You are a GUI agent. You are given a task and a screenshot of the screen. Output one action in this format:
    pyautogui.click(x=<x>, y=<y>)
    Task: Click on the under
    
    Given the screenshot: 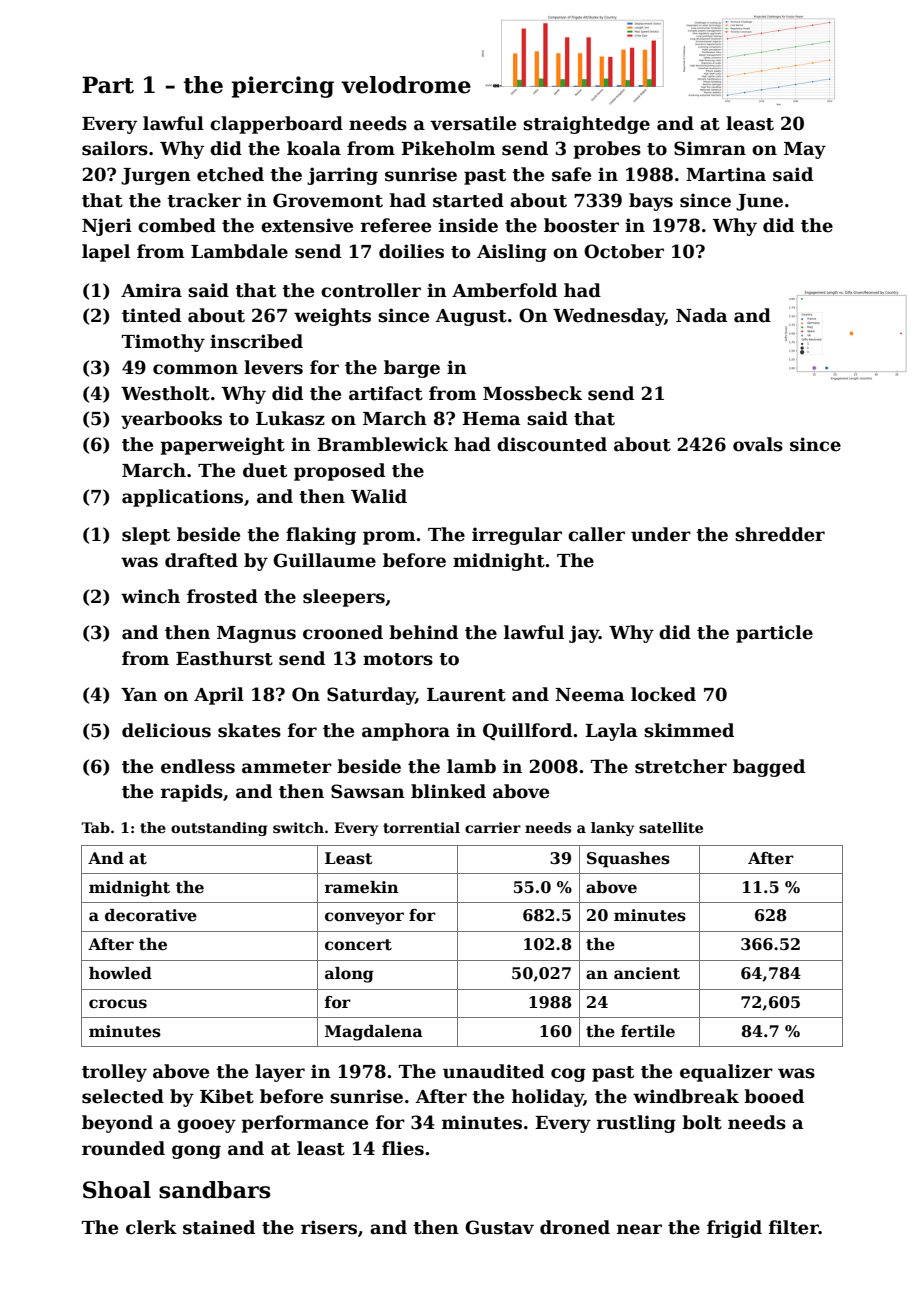 What is the action you would take?
    pyautogui.click(x=661, y=534)
